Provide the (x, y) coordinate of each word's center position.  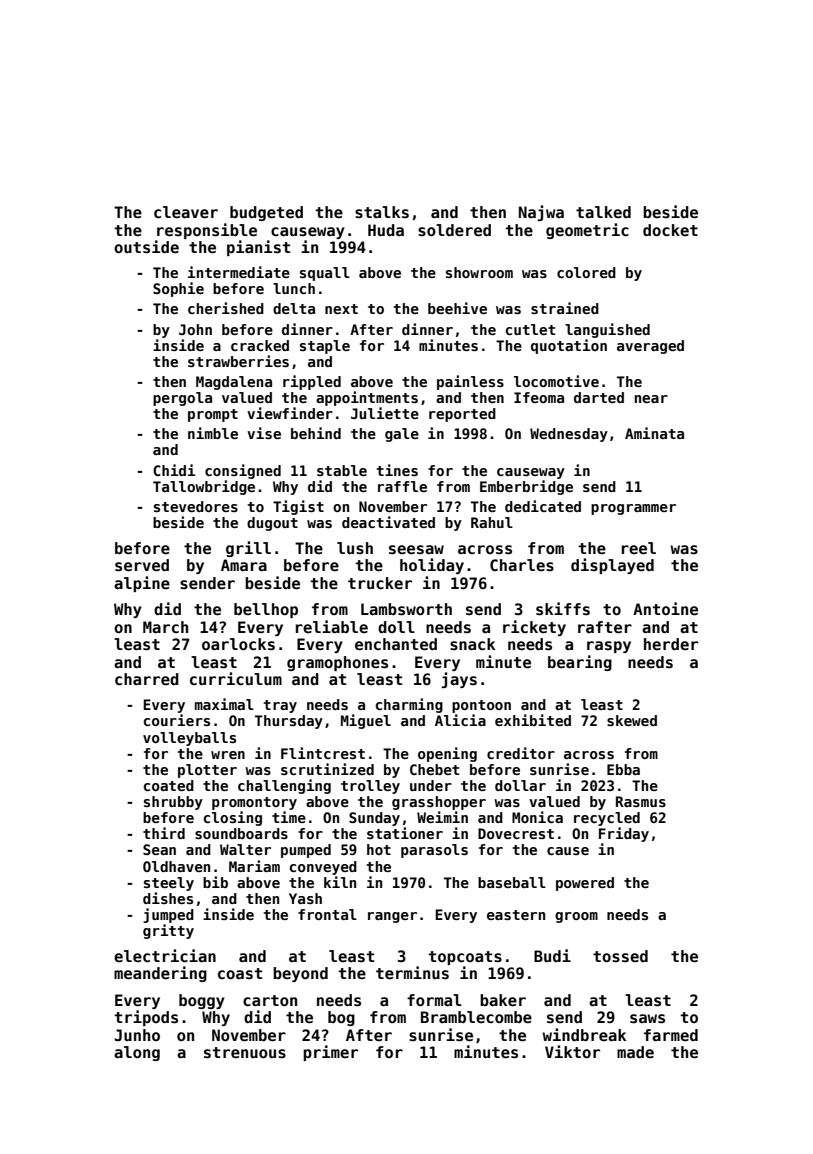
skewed (632, 720)
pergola (182, 399)
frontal (327, 914)
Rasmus (641, 801)
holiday (432, 566)
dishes (168, 898)
